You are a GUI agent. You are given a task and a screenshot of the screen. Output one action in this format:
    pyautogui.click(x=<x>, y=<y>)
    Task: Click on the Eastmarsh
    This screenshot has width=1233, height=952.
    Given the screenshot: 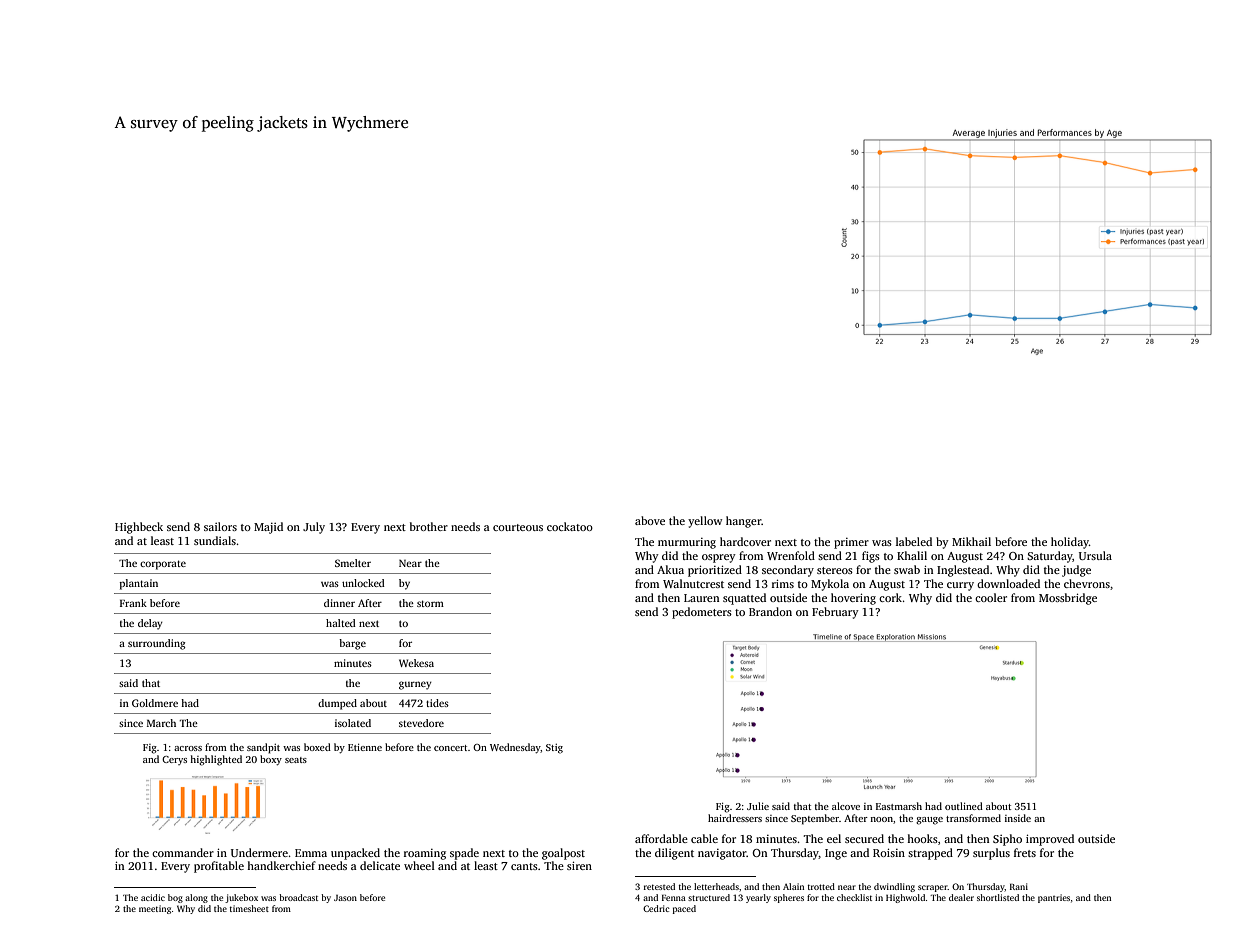 What is the action you would take?
    pyautogui.click(x=899, y=806)
